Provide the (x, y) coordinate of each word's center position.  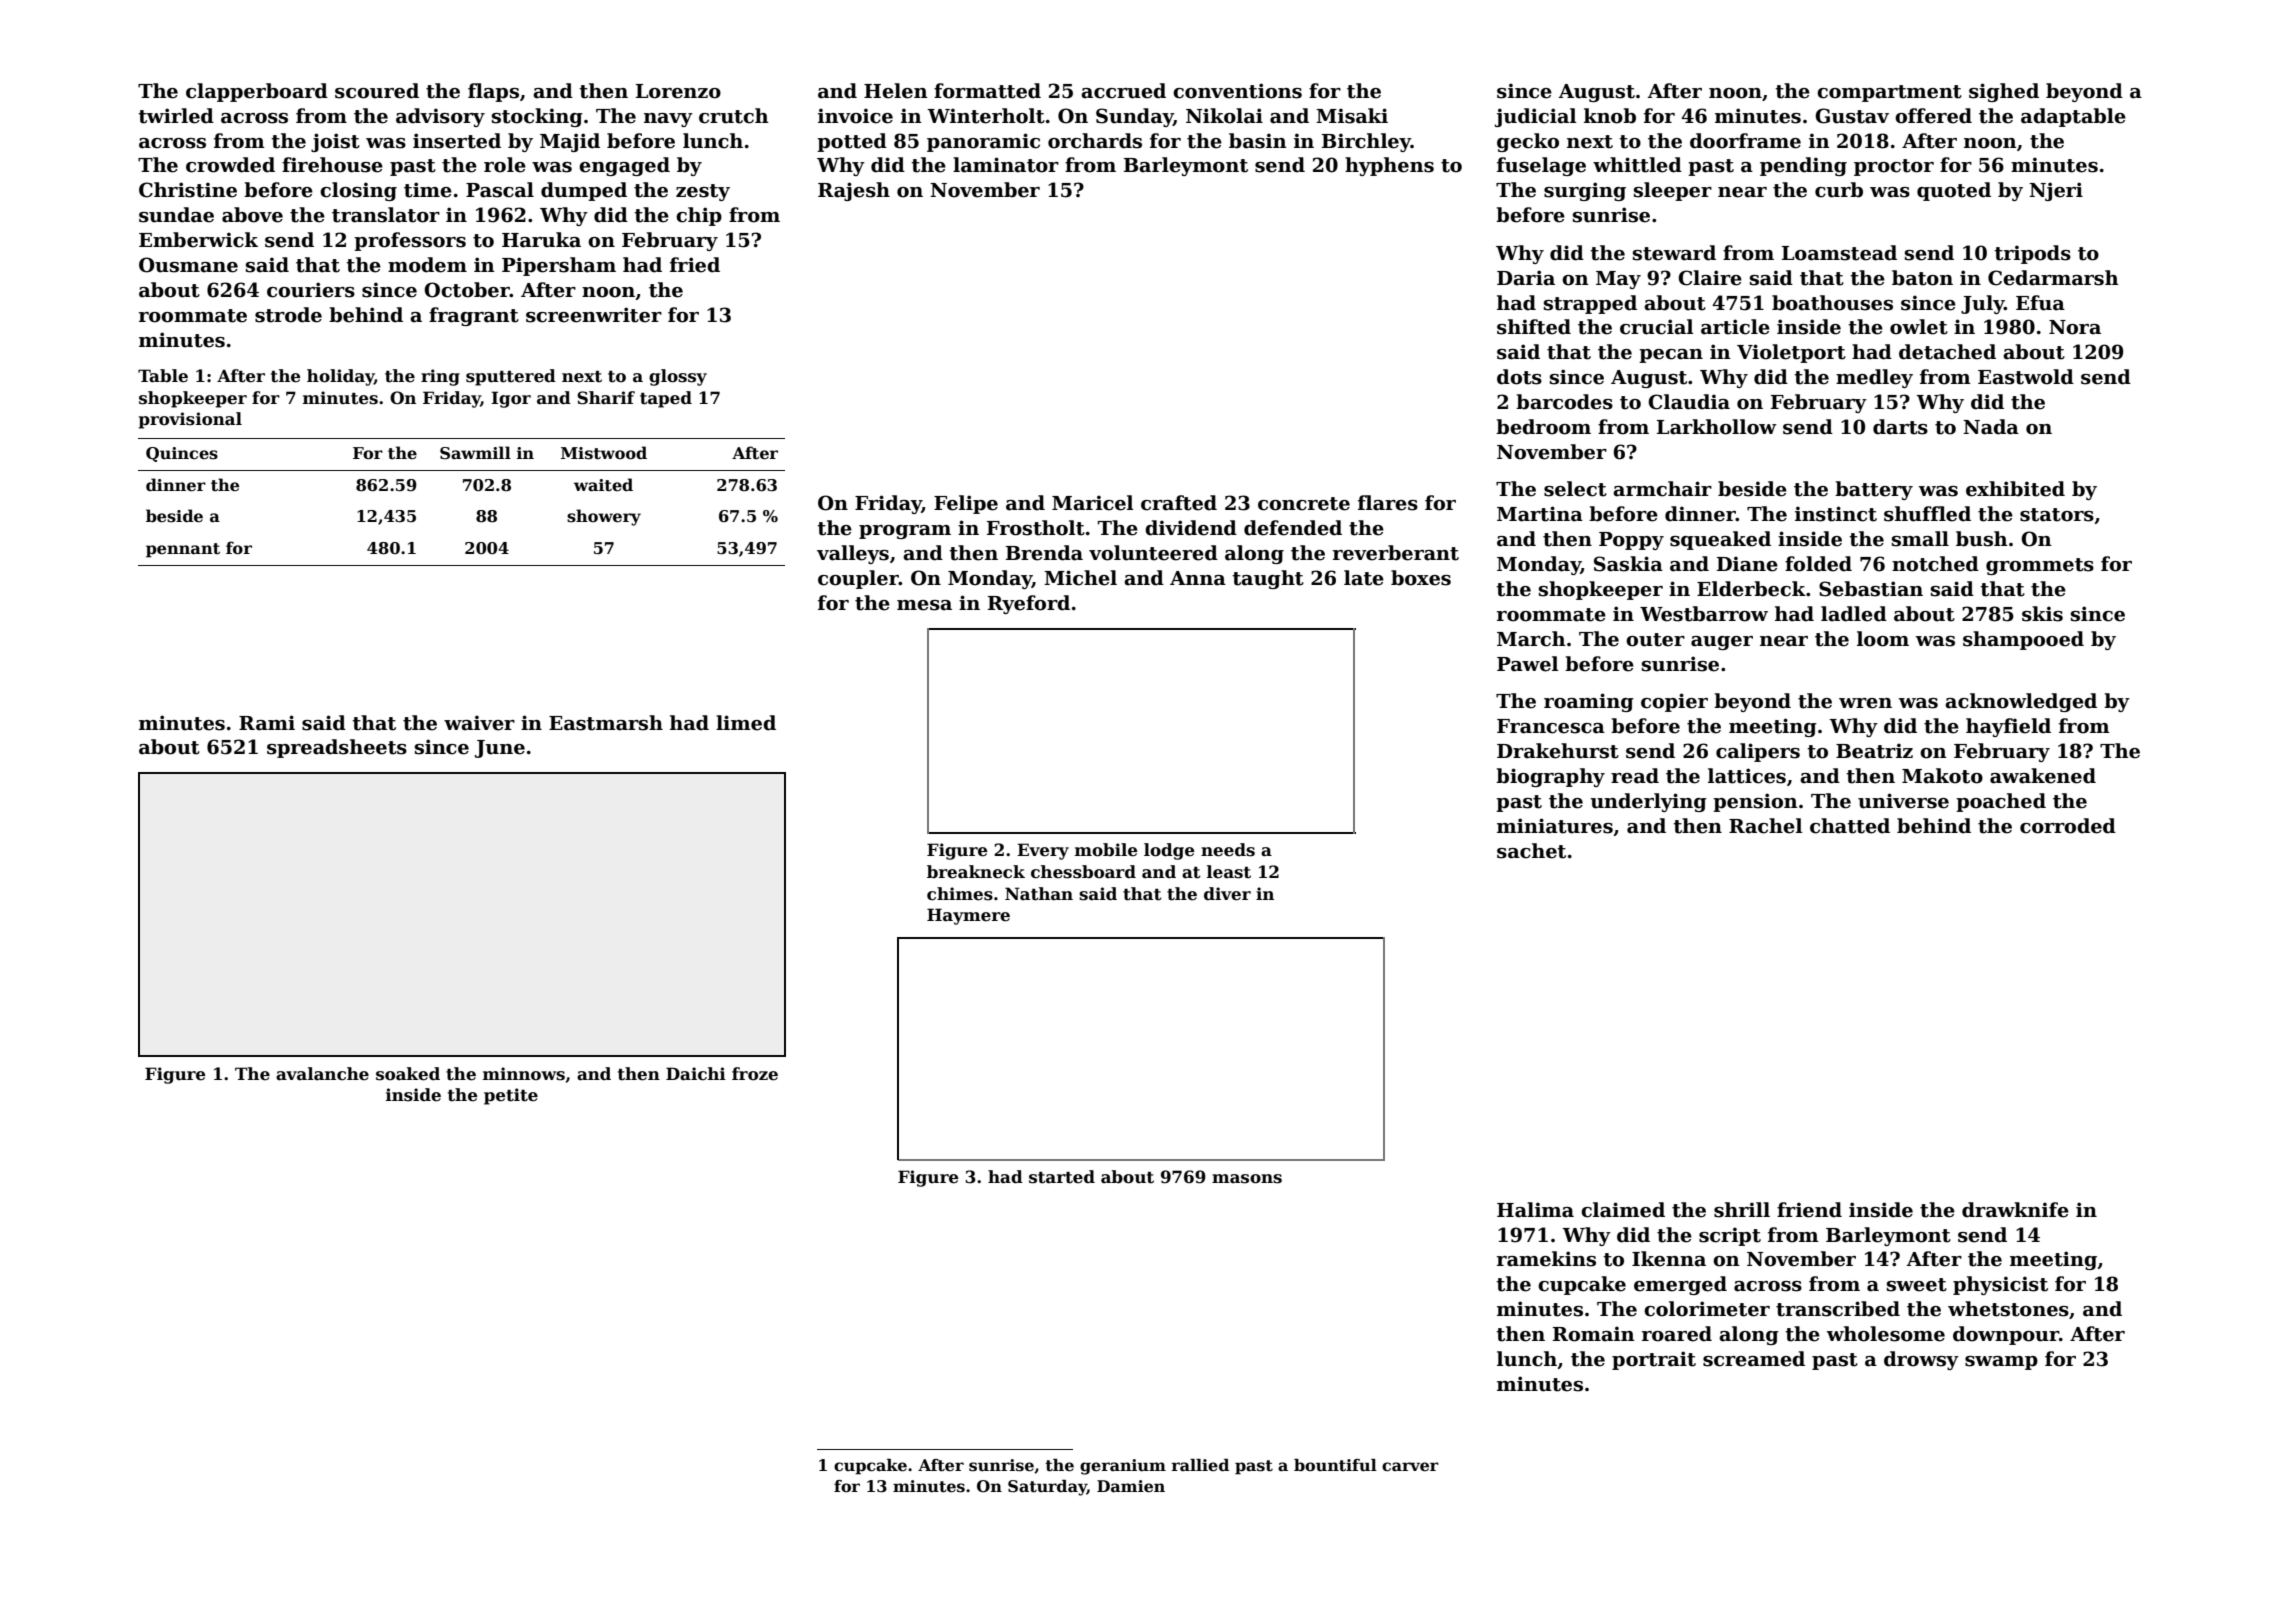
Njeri (2056, 191)
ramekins (1546, 1259)
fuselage (1541, 166)
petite (511, 1096)
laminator (1006, 165)
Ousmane (188, 265)
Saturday (1047, 1488)
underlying (1648, 802)
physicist (2000, 1285)
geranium (1123, 1467)
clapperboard (257, 92)
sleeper (1673, 191)
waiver (479, 723)
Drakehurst (1558, 751)
